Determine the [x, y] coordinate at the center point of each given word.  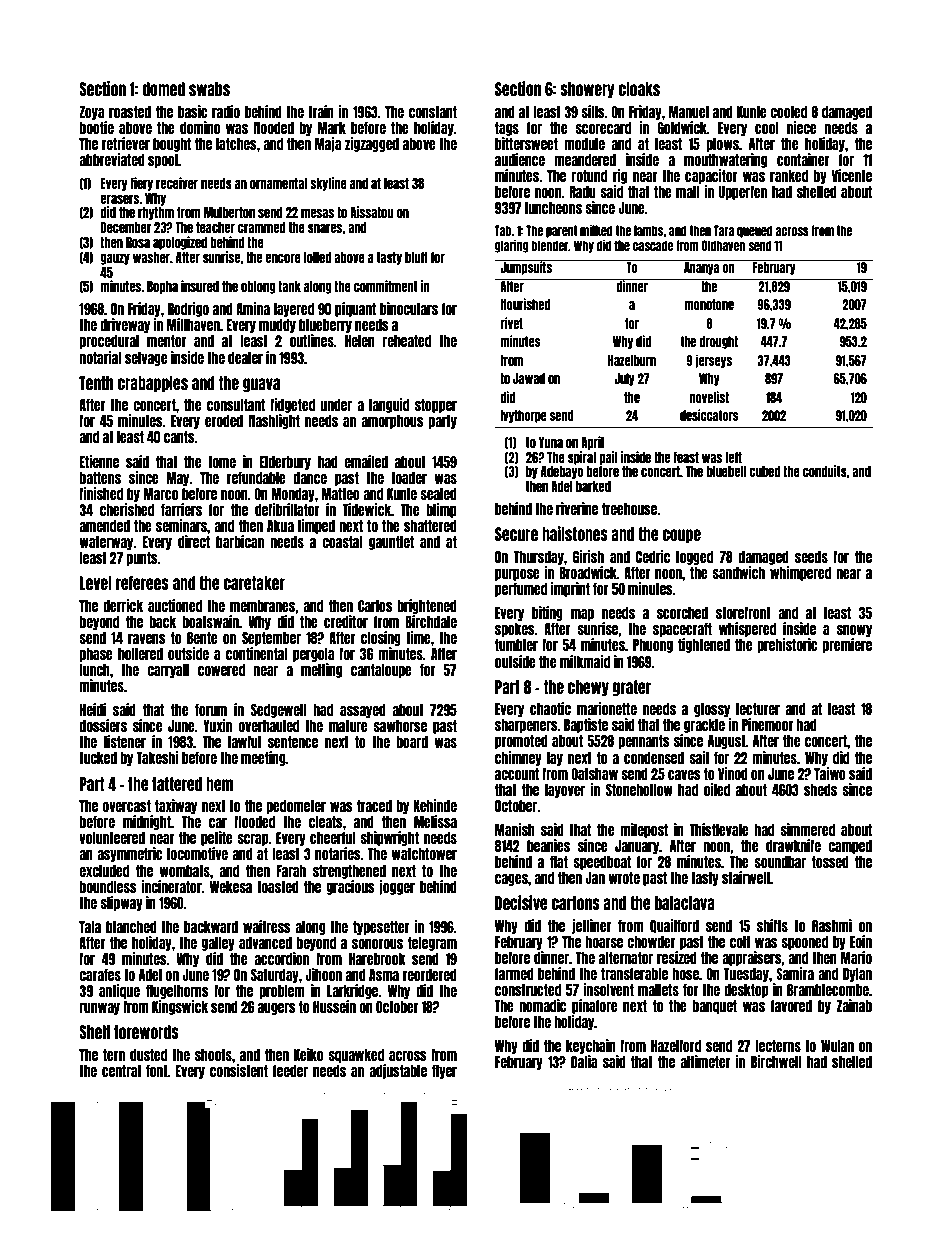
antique [119, 991]
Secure [516, 534]
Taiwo [830, 773]
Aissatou [371, 212]
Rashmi [832, 925]
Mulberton [229, 212]
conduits [825, 471]
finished [101, 493]
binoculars [409, 308]
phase [96, 655]
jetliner [592, 926]
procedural [109, 342]
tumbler [516, 645]
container [803, 159]
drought [718, 342]
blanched [131, 927]
